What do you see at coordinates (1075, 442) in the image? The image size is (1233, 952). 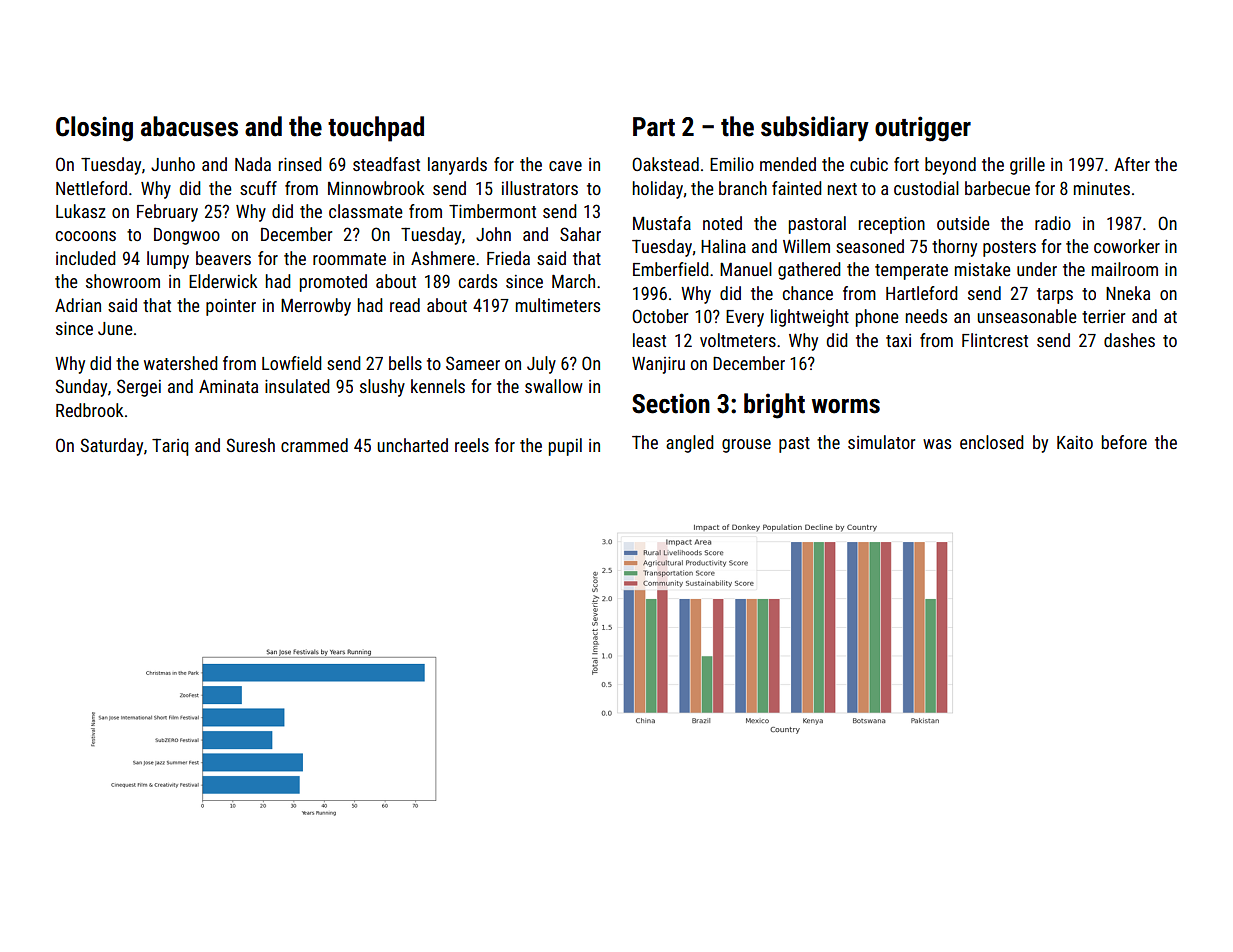 I see `Kaito` at bounding box center [1075, 442].
